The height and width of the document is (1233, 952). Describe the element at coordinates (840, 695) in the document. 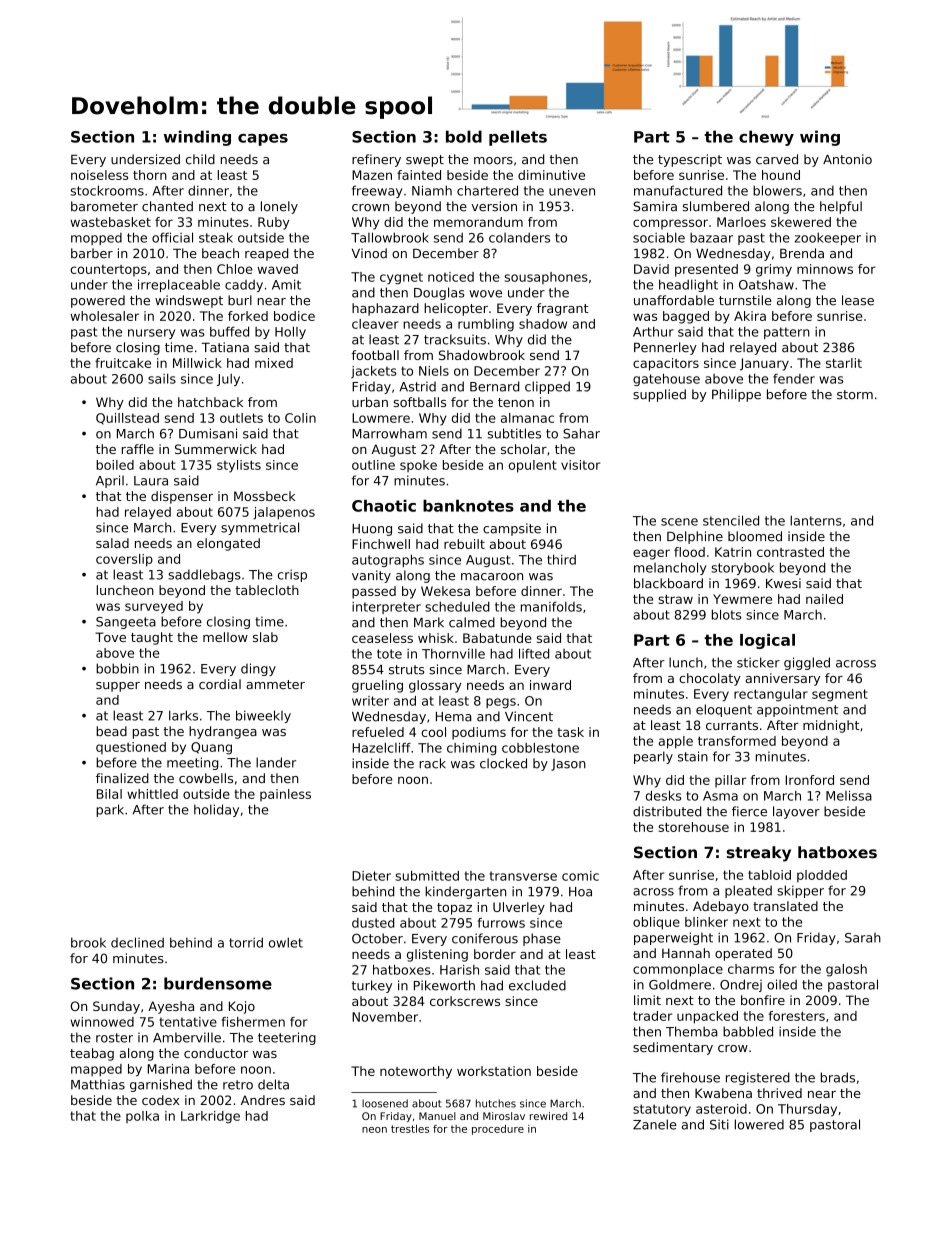

I see `segment` at that location.
